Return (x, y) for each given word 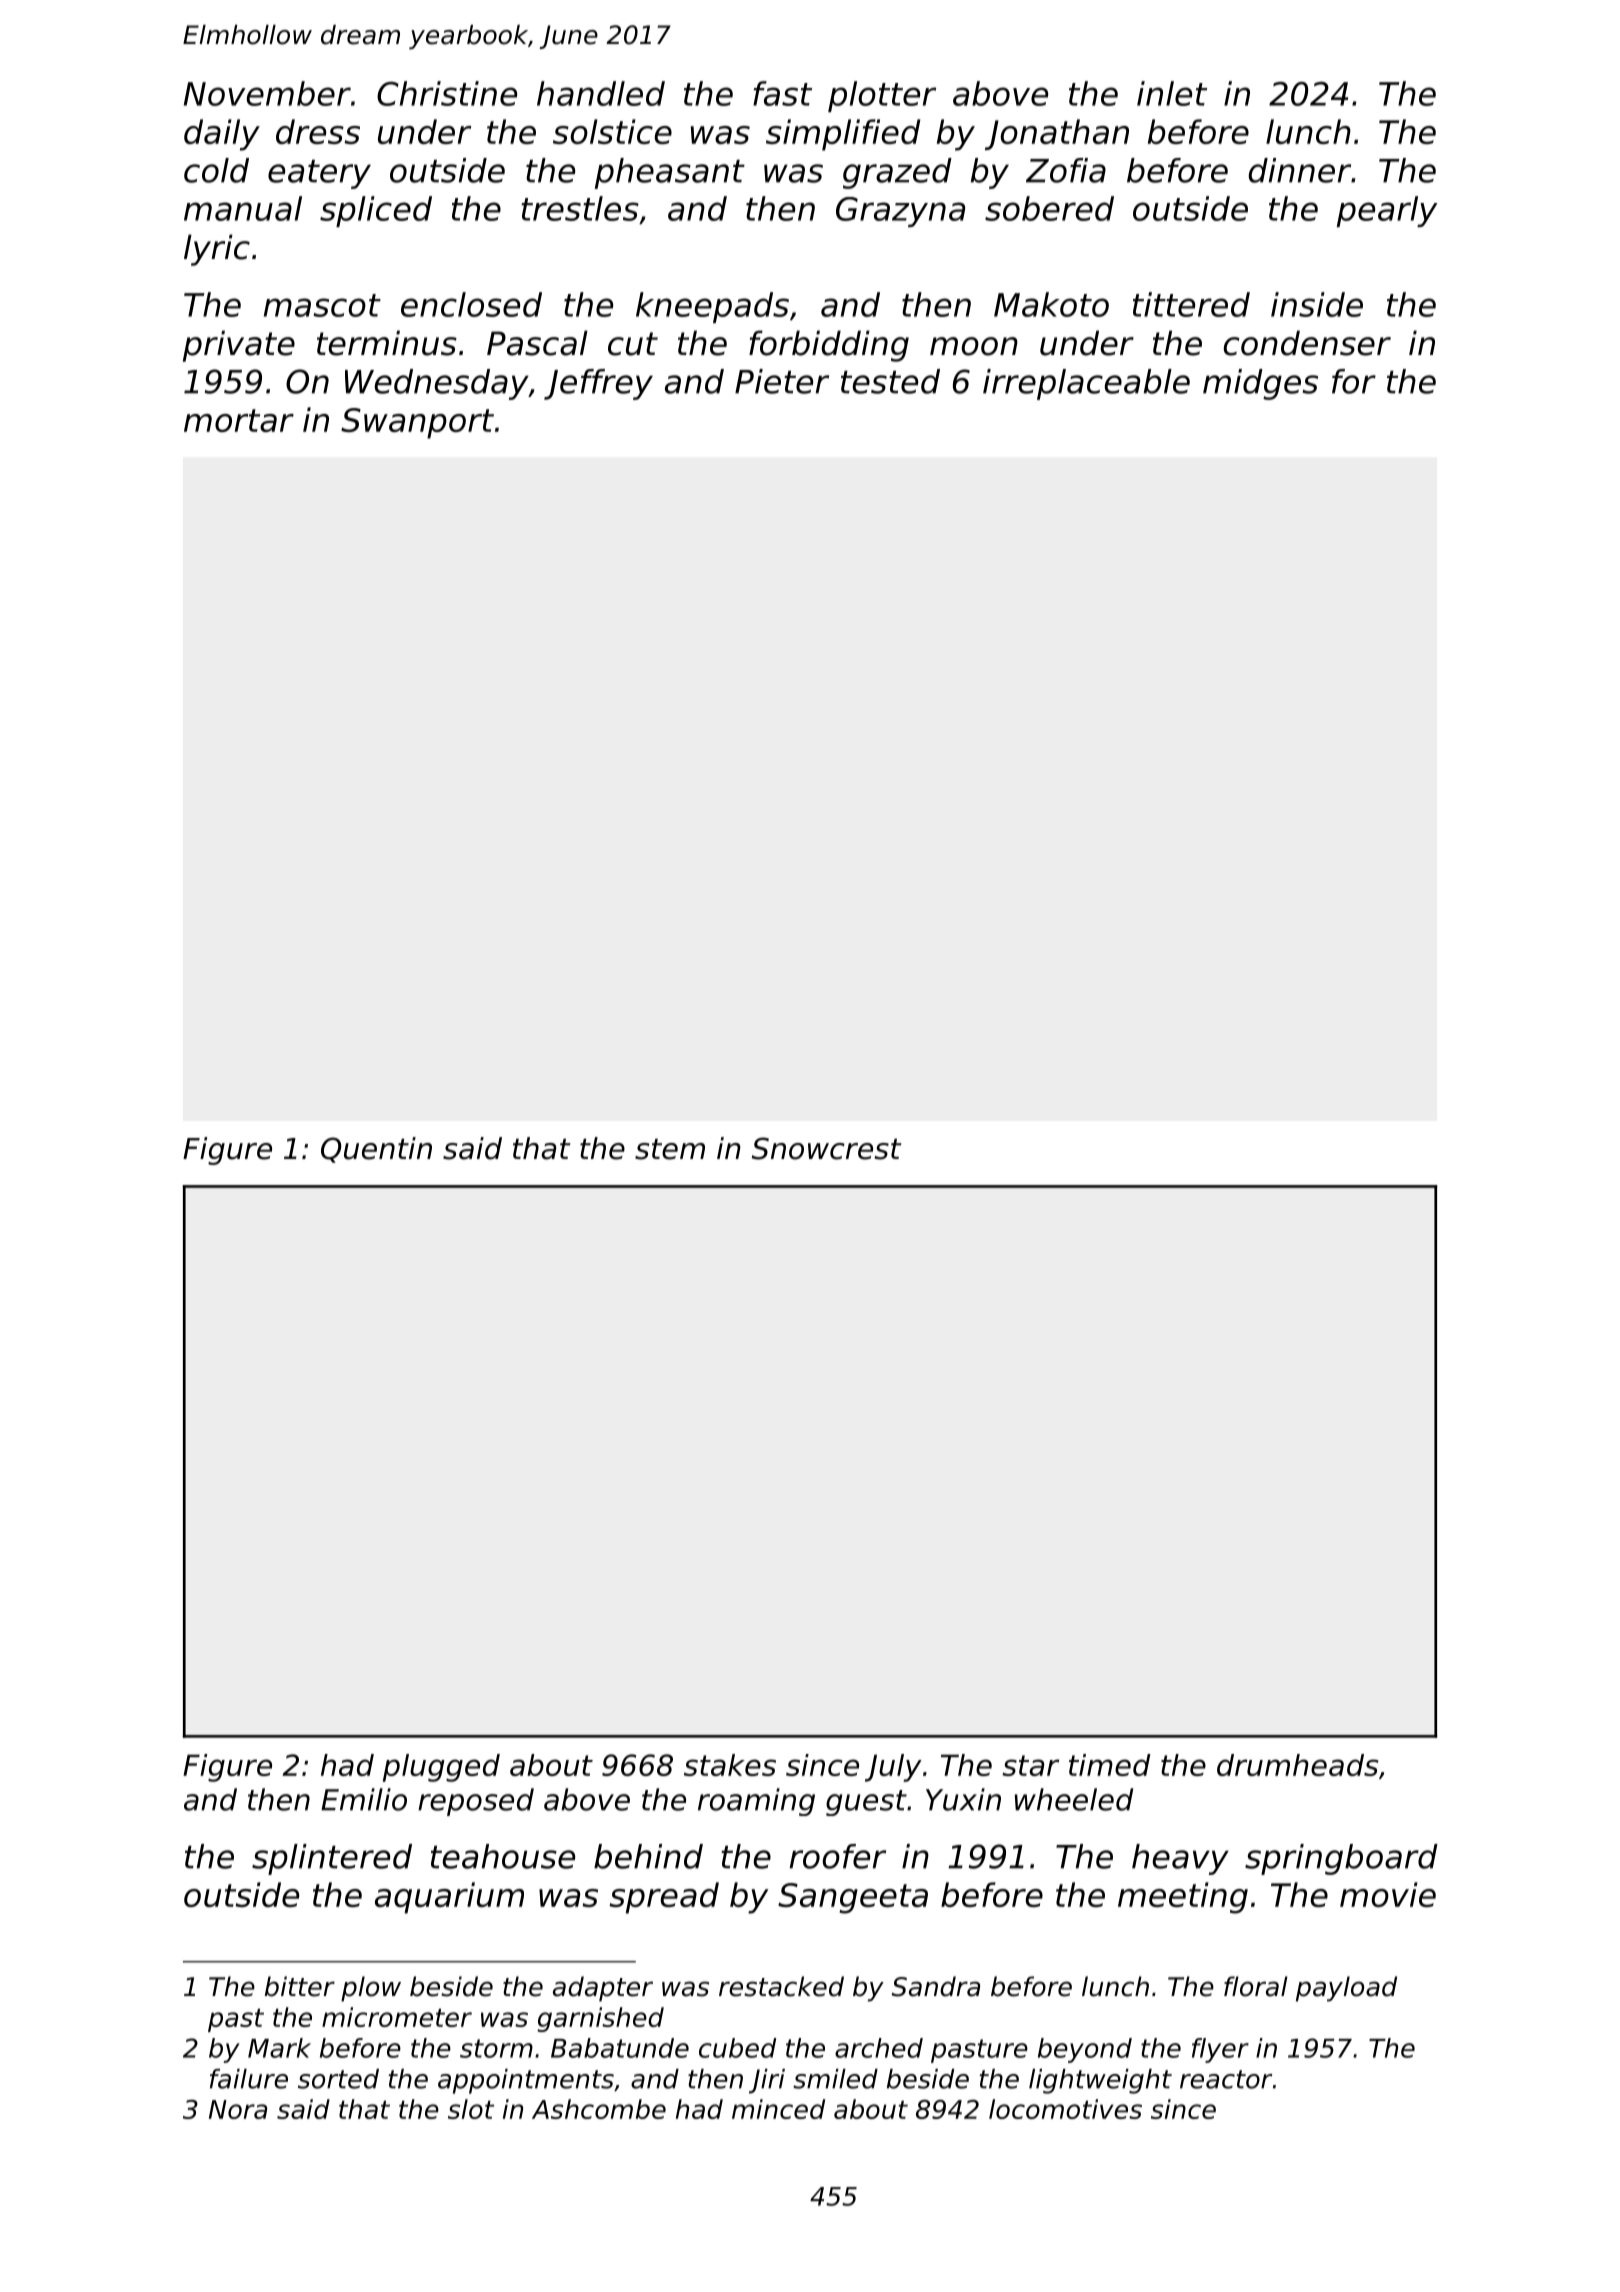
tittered (1191, 304)
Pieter (782, 381)
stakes (730, 1765)
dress (318, 131)
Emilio (364, 1799)
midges (1260, 384)
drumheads (1297, 1765)
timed (1110, 1765)
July (893, 1768)
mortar (239, 420)
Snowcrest (827, 1148)
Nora (238, 2109)
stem (670, 1149)
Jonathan (1057, 134)
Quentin (376, 1150)
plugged (441, 1768)
